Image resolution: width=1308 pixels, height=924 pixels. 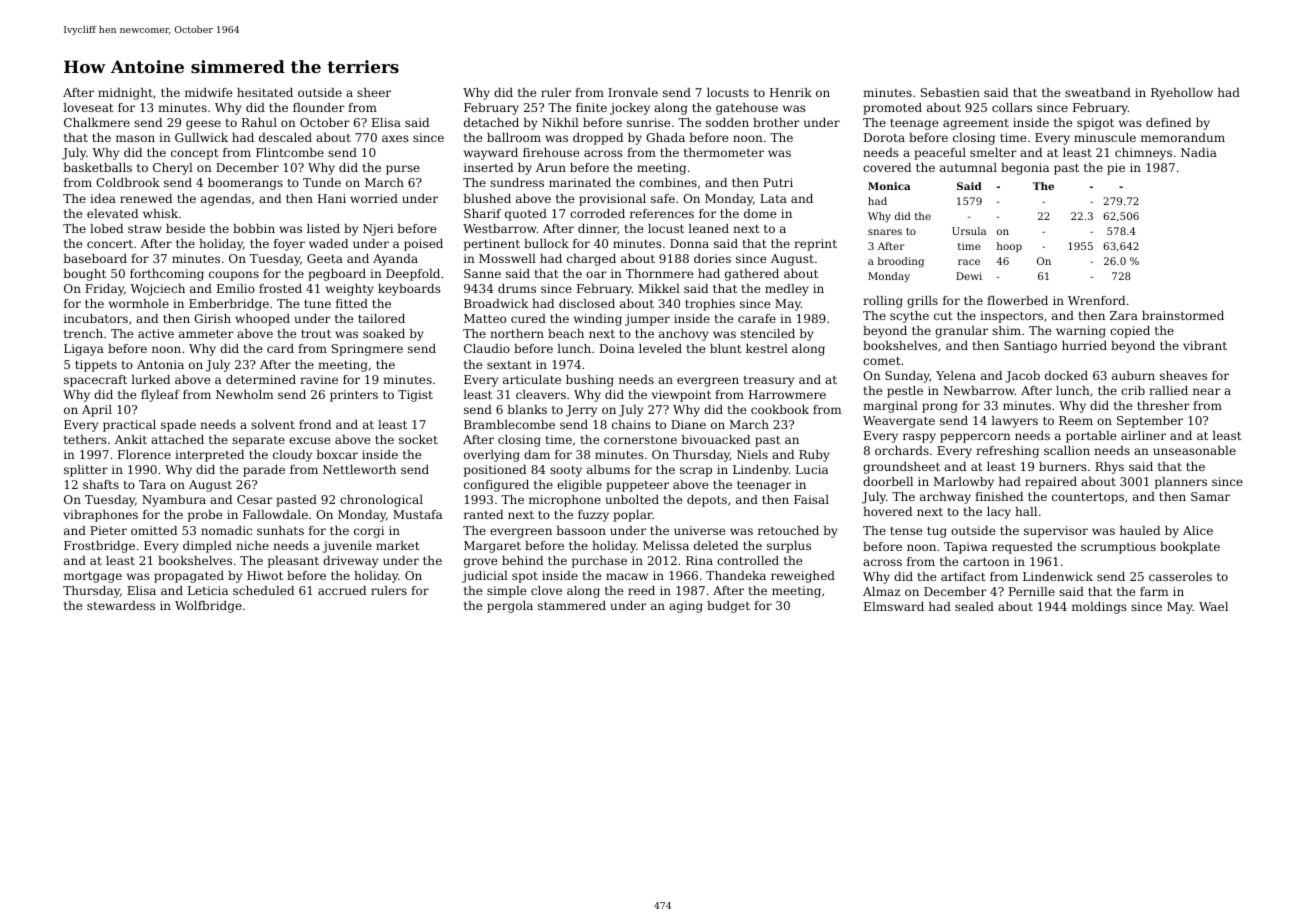 What do you see at coordinates (342, 590) in the page?
I see `accrued` at bounding box center [342, 590].
